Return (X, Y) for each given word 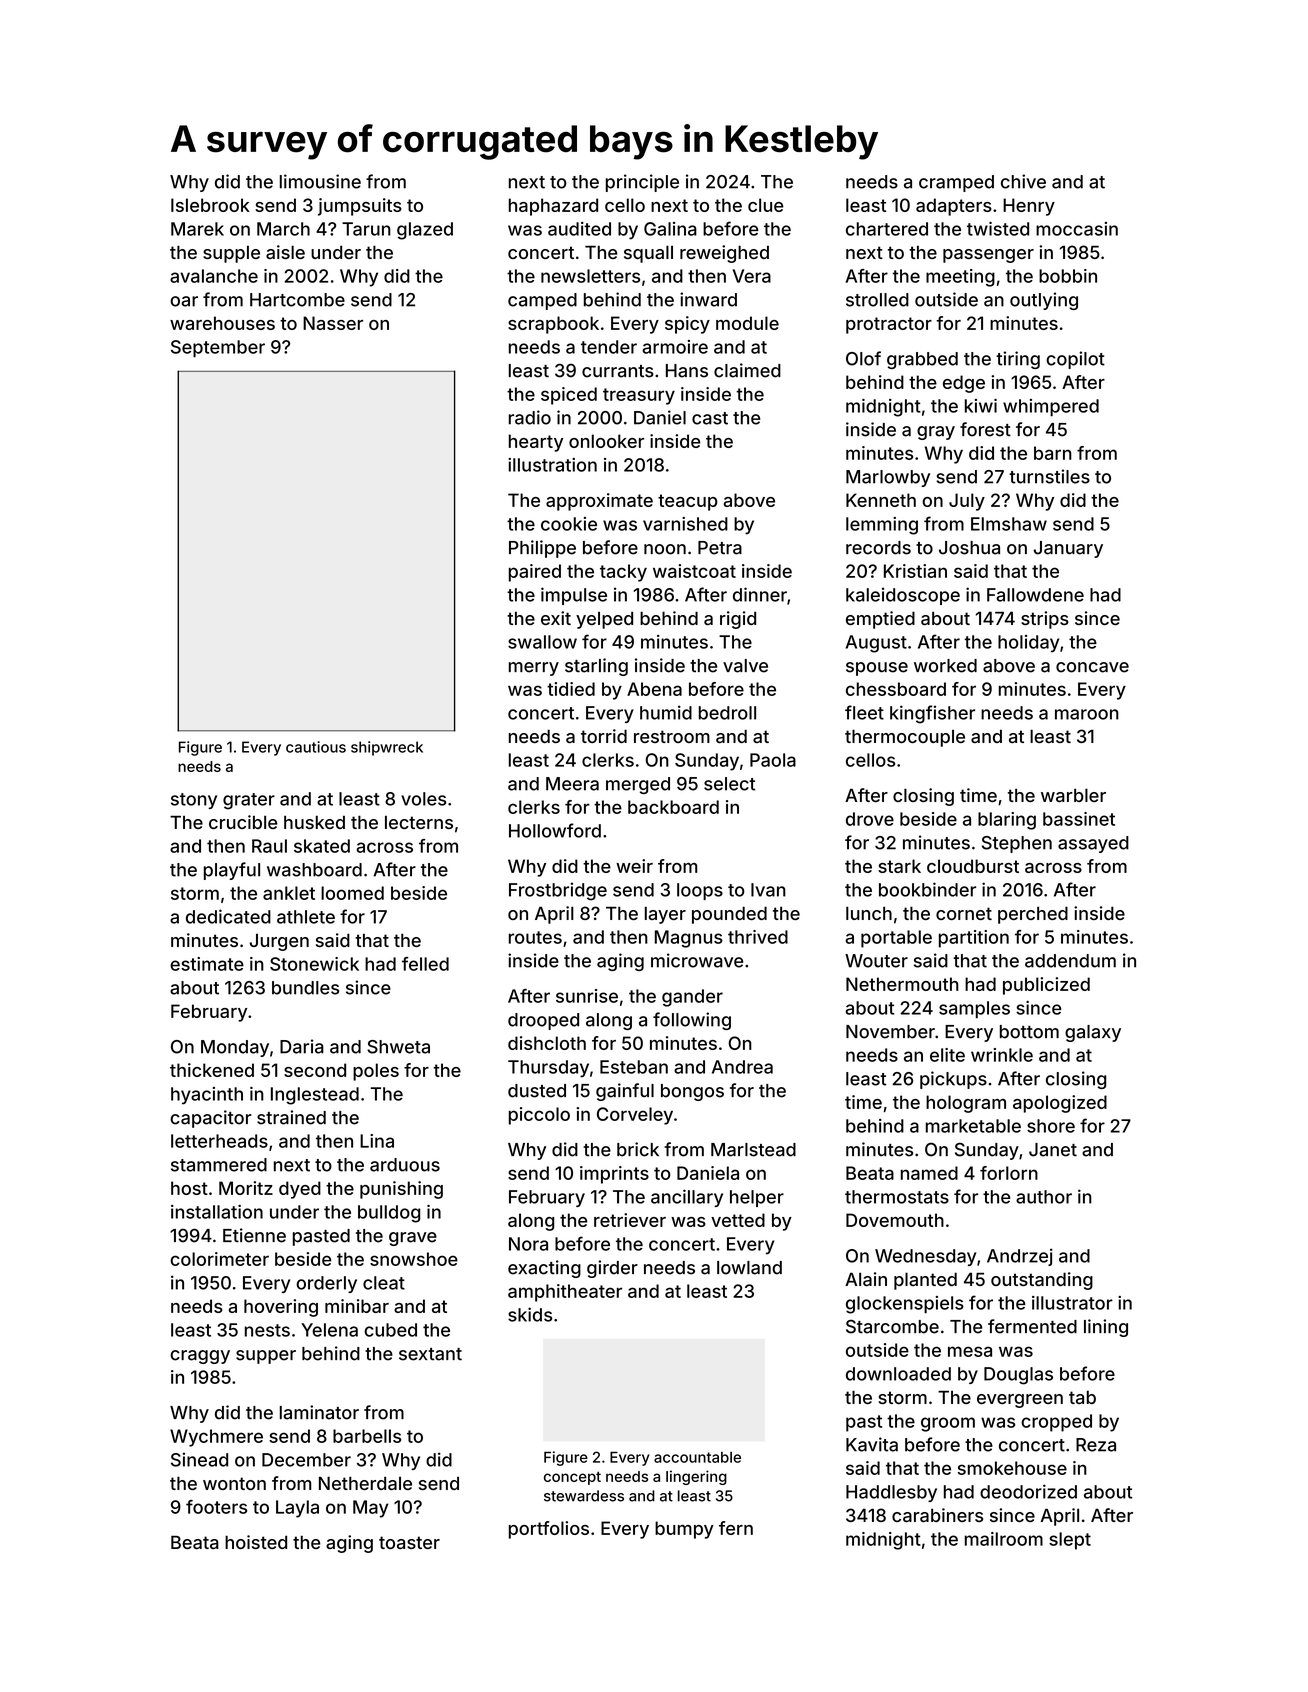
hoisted (256, 1542)
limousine (320, 181)
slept (1070, 1541)
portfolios (549, 1530)
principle (642, 183)
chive (1023, 181)
